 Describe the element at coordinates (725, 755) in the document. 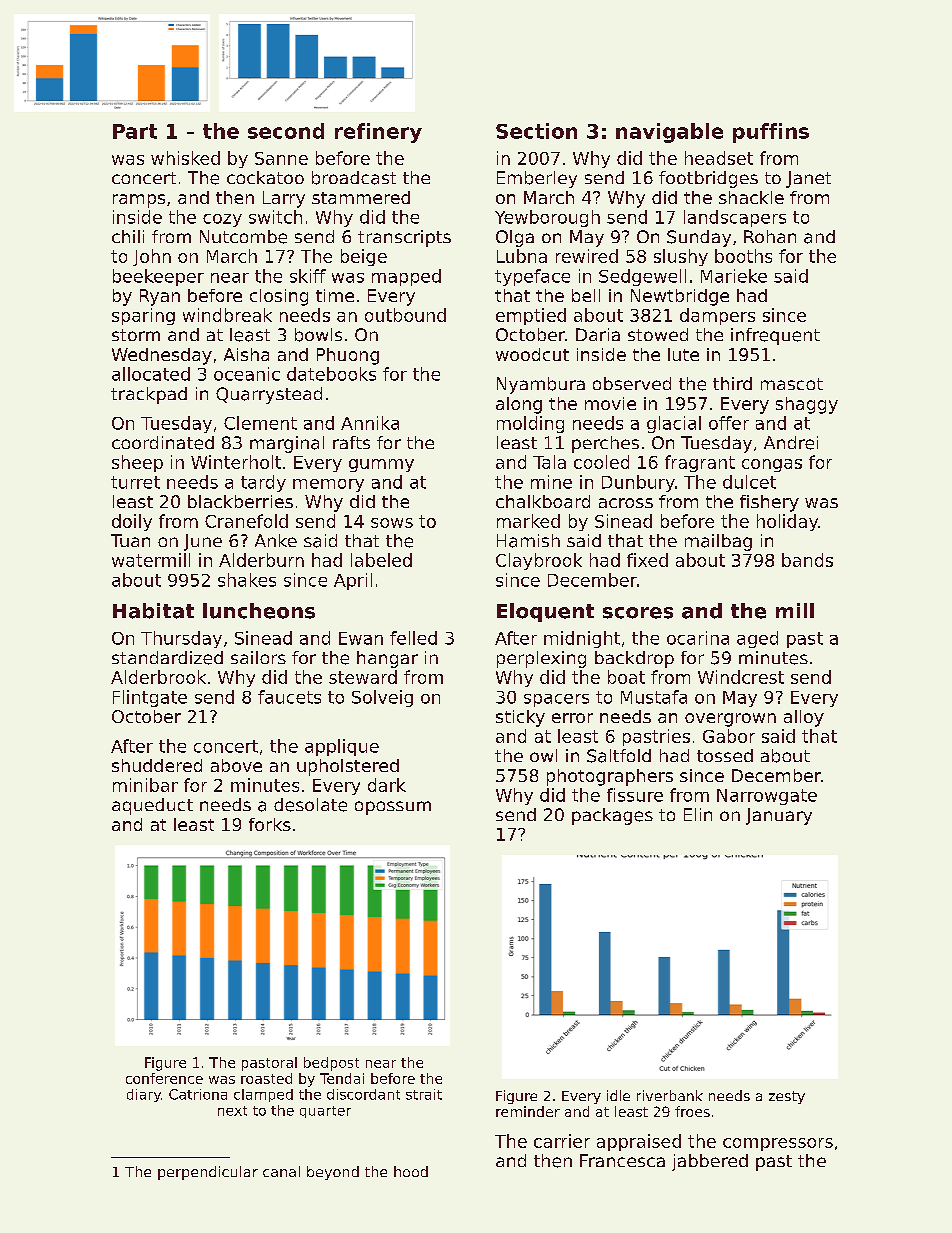

I see `tossed` at that location.
